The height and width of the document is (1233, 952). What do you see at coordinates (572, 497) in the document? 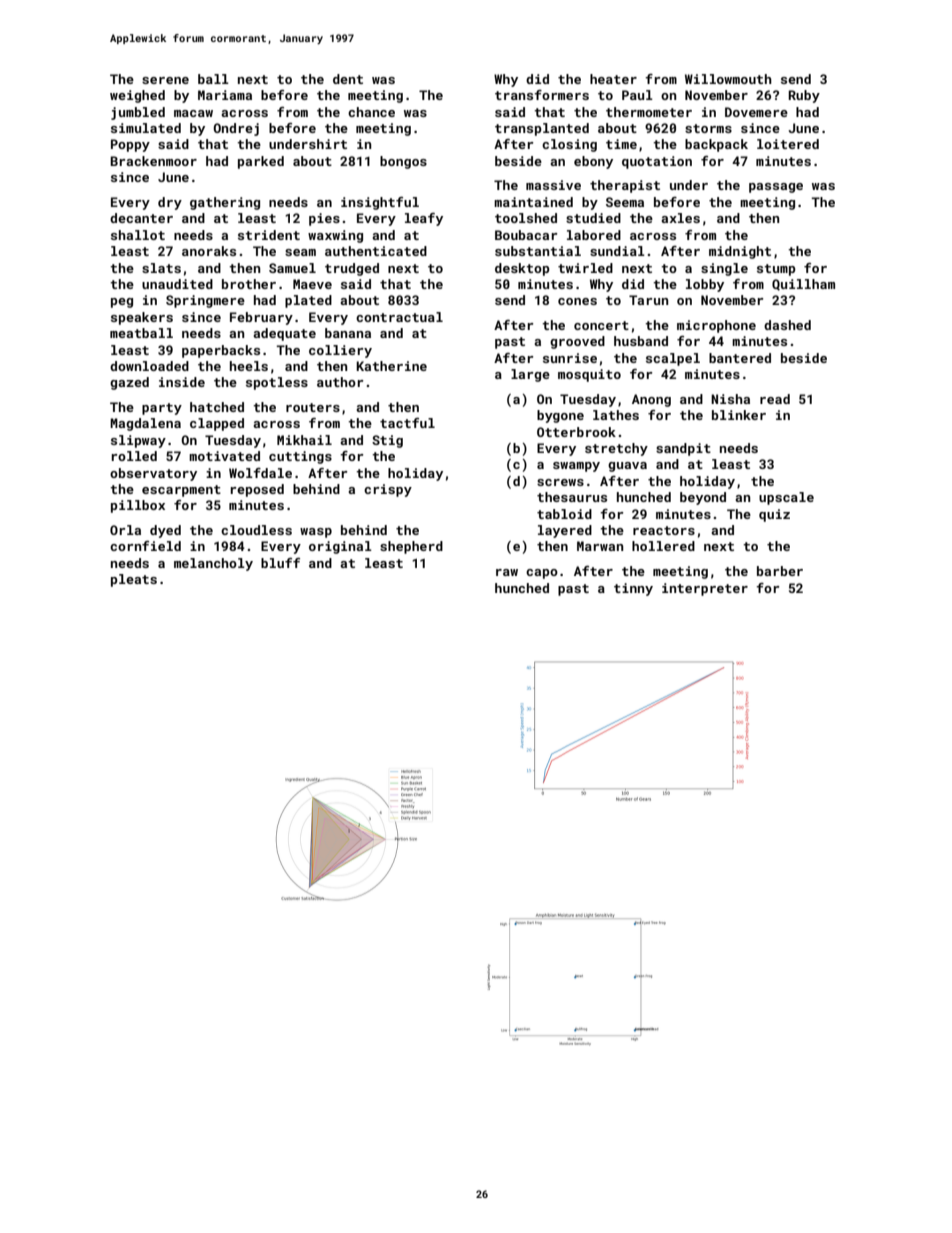
I see `thesaurus` at bounding box center [572, 497].
